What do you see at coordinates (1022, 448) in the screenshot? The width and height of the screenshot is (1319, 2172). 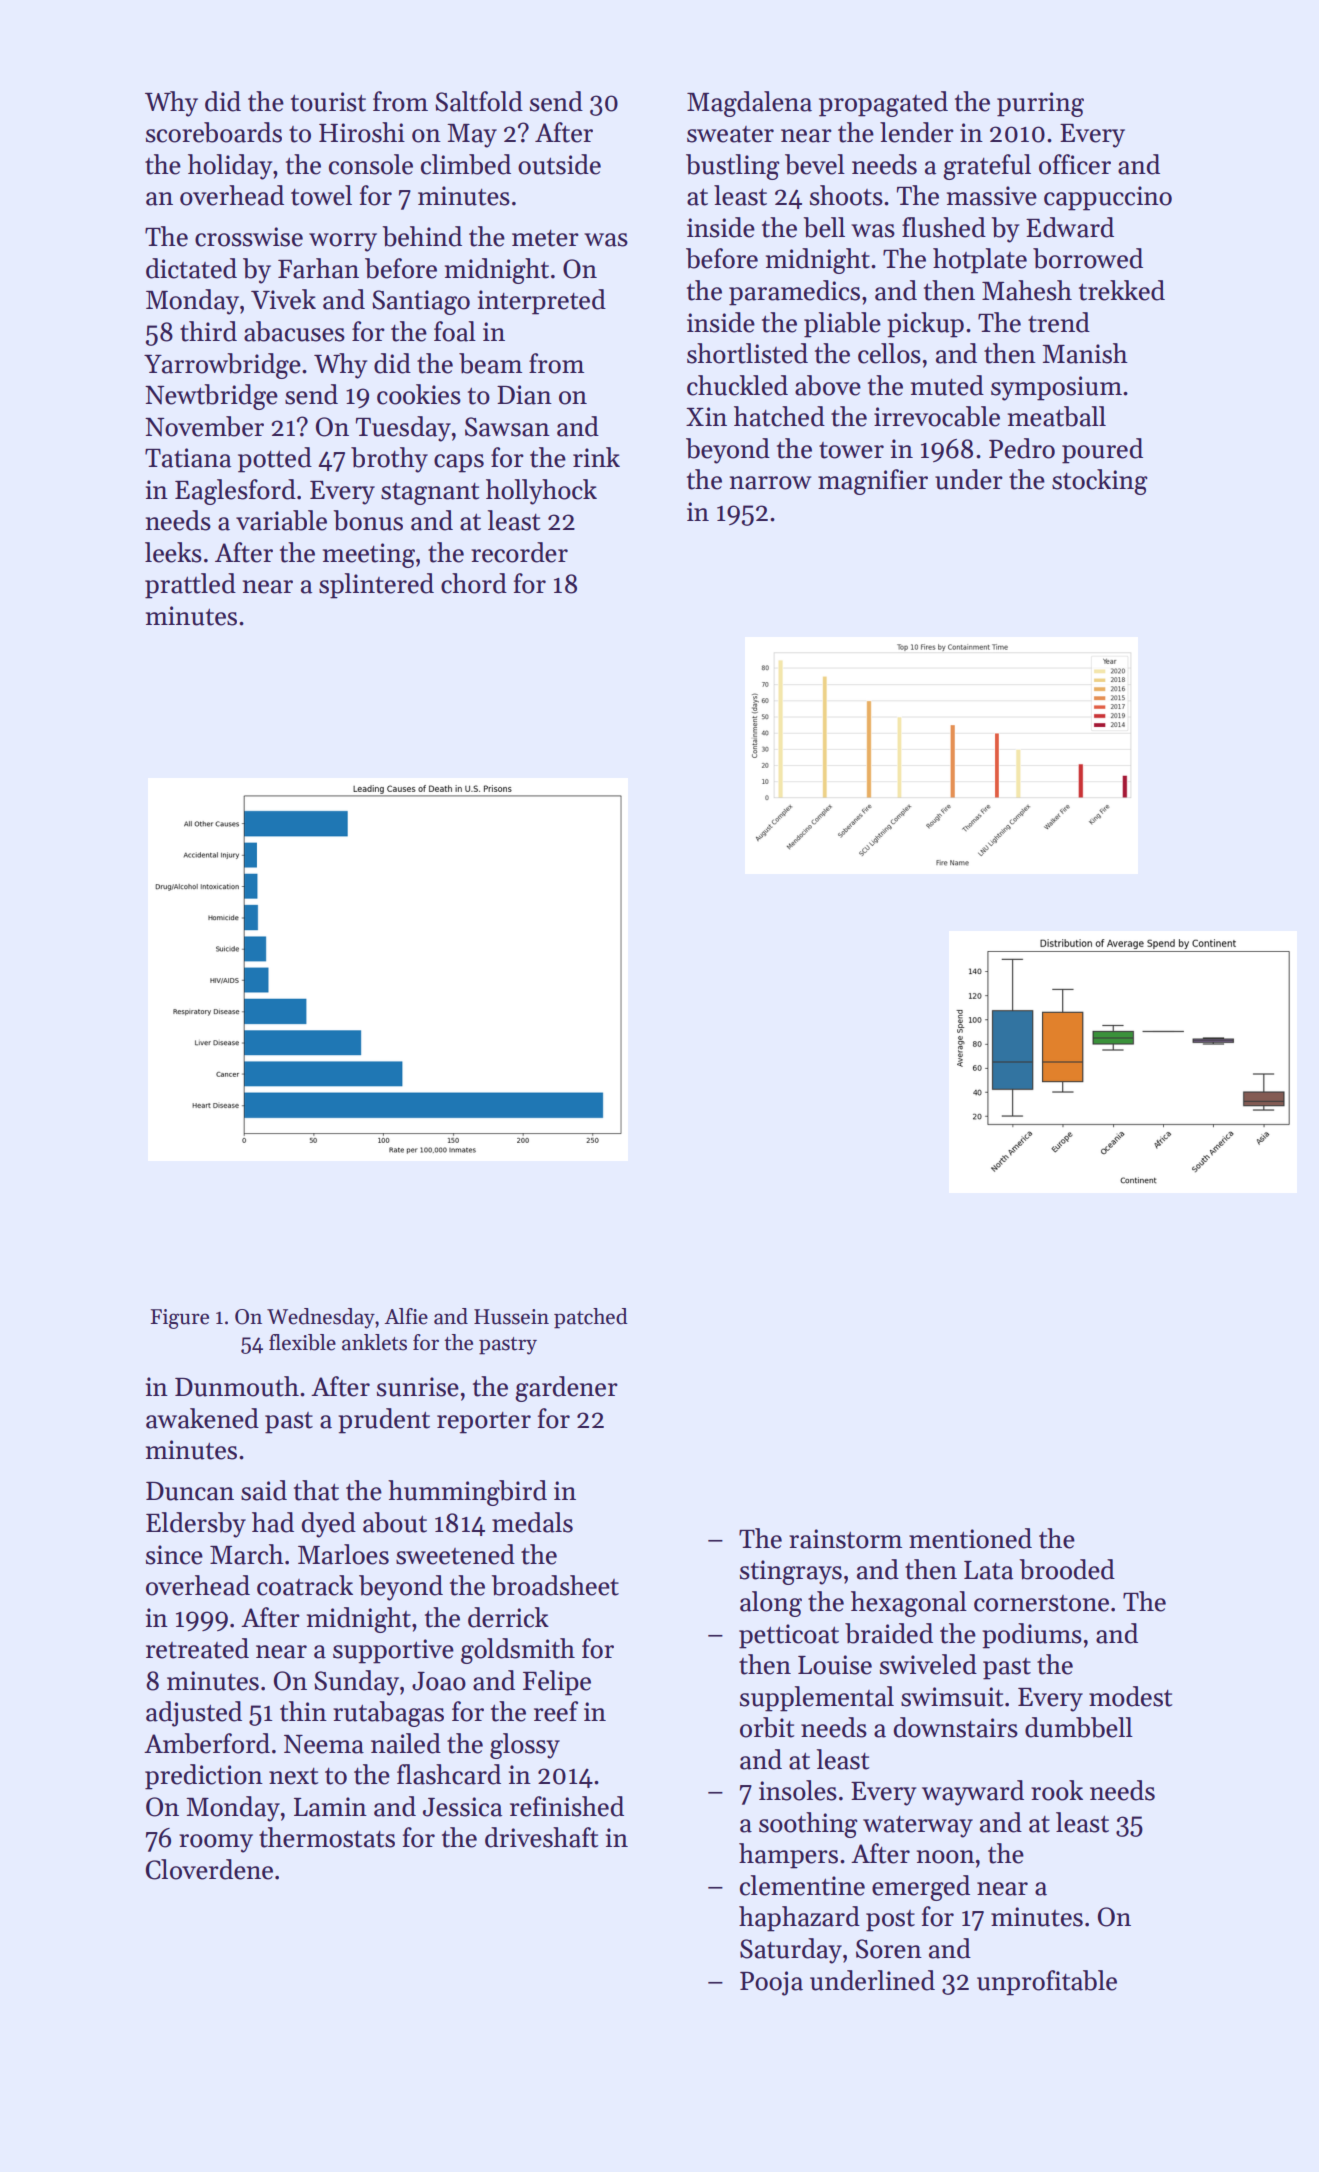 I see `Pedro` at bounding box center [1022, 448].
